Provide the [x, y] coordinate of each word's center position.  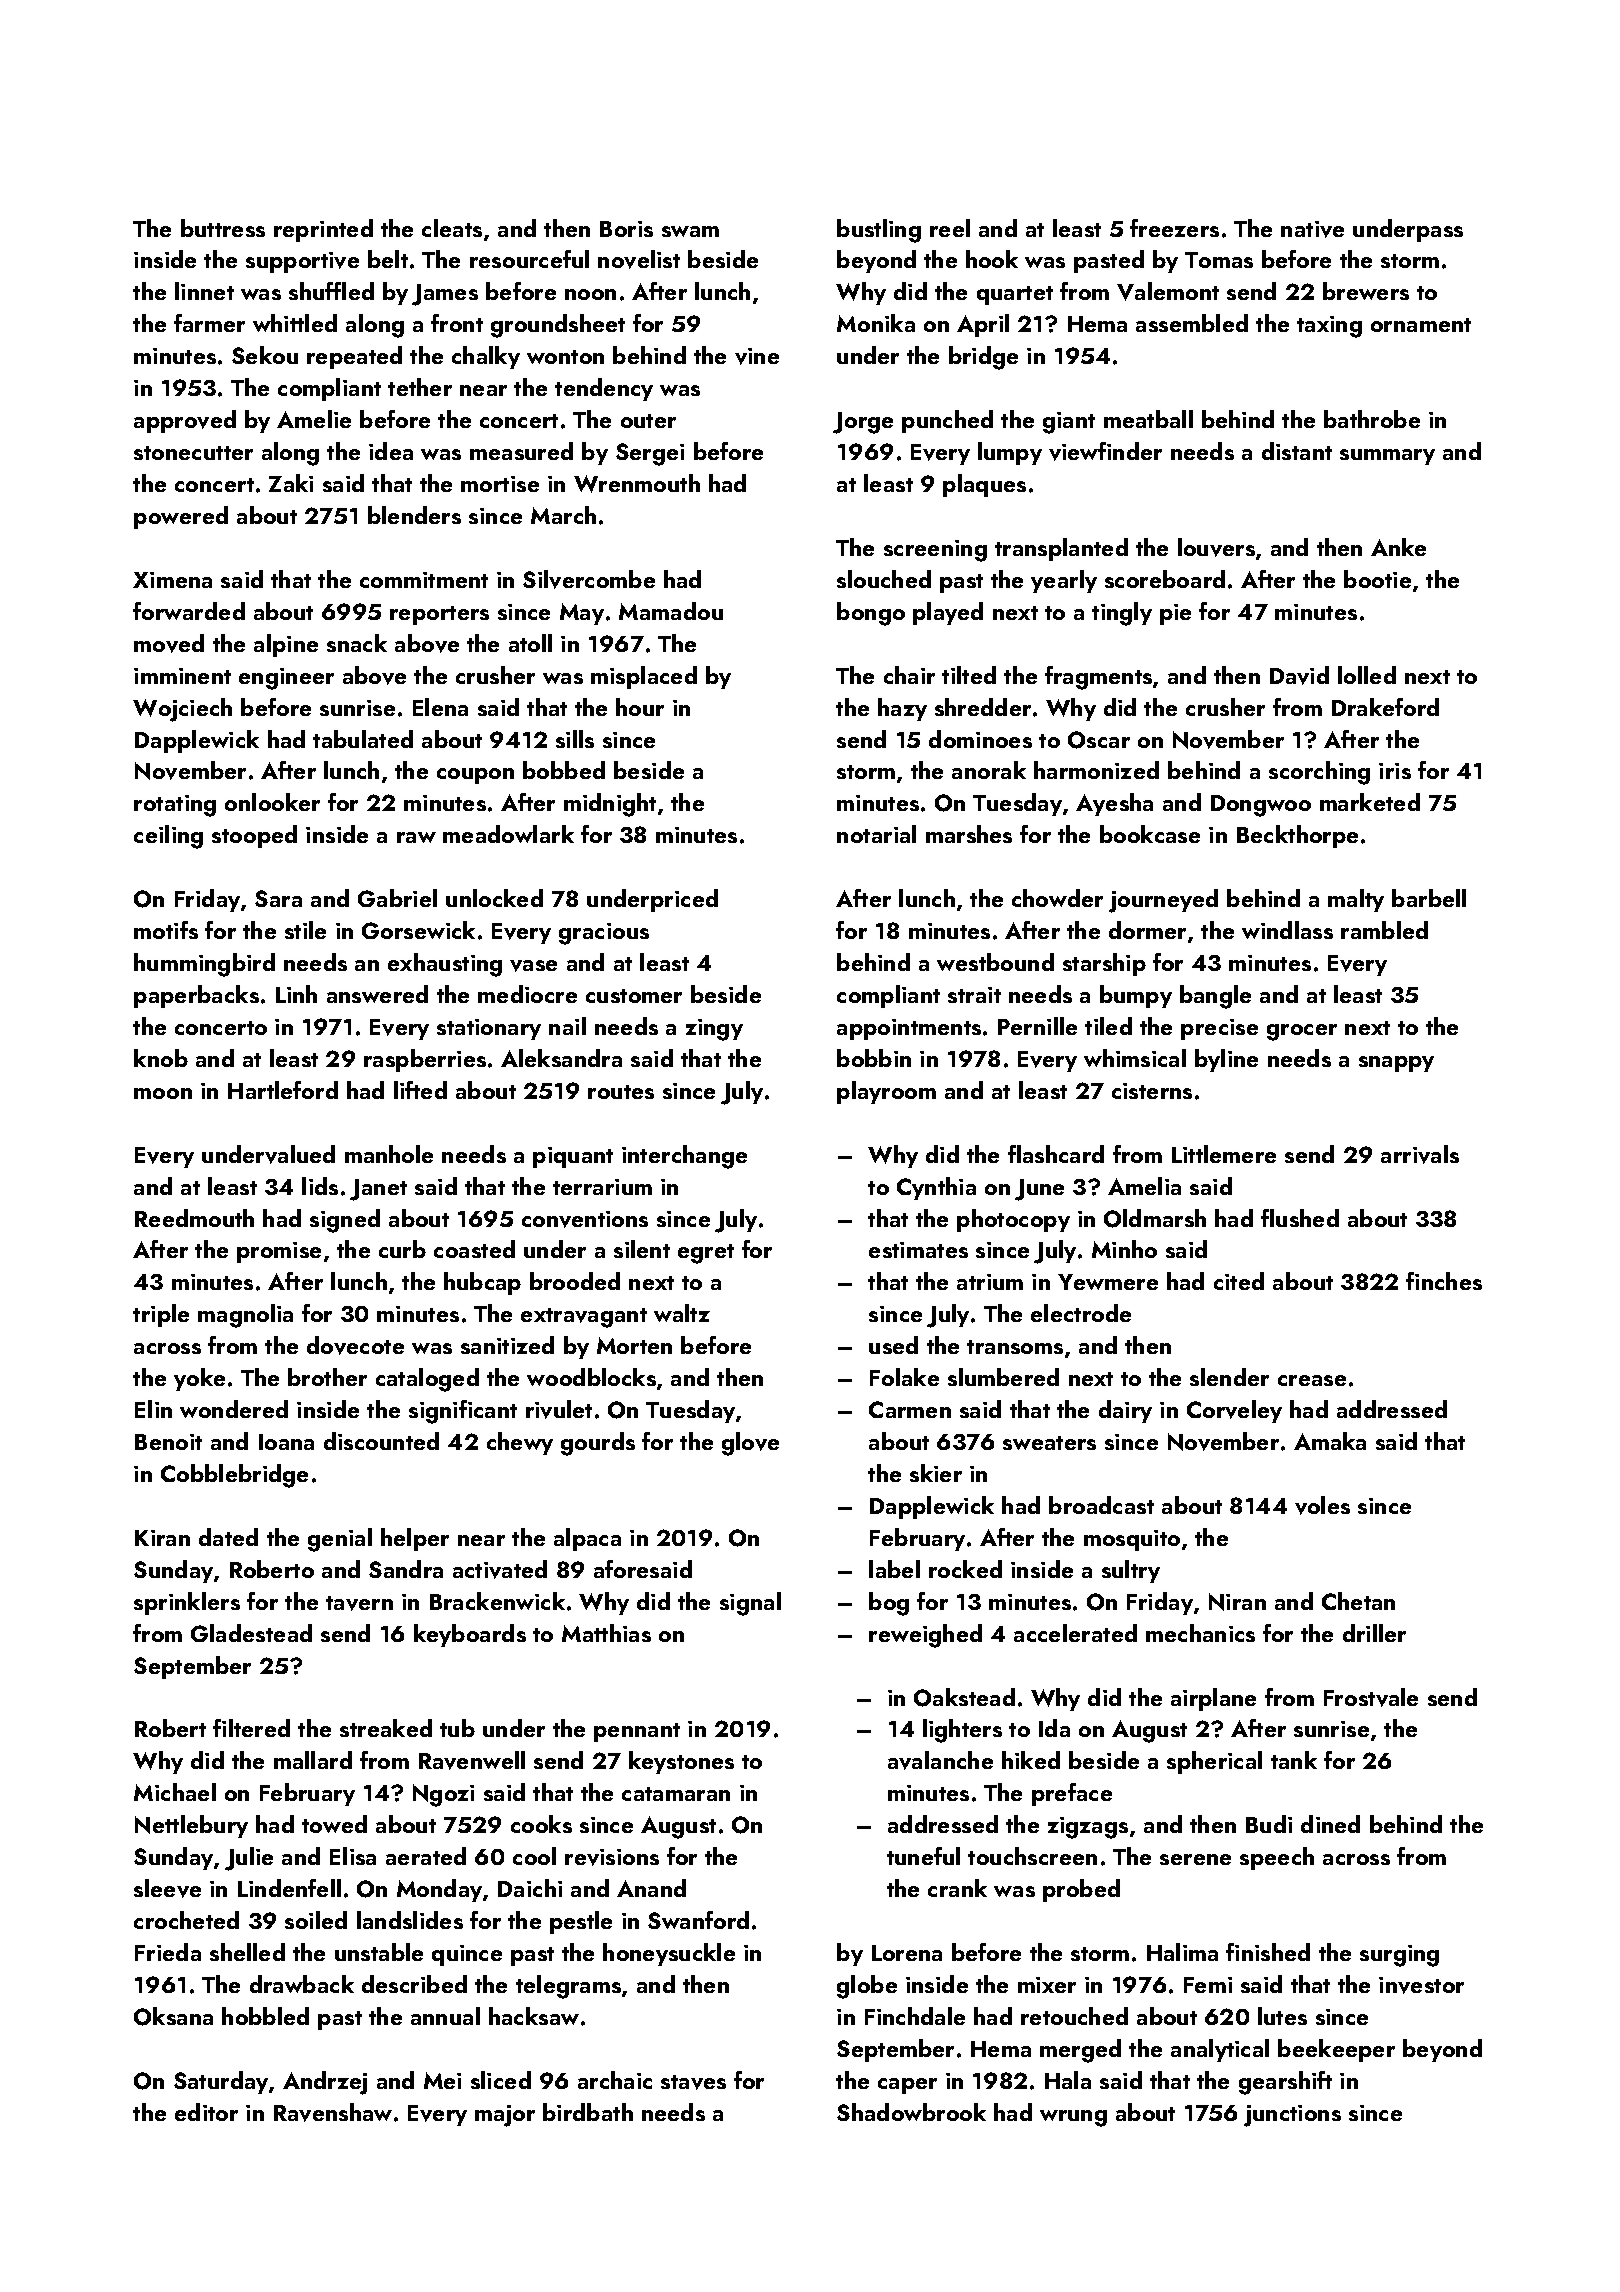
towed [334, 1824]
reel [950, 228]
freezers [1174, 228]
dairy [1125, 1411]
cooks [541, 1824]
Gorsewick [418, 930]
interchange [684, 1157]
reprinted [323, 230]
